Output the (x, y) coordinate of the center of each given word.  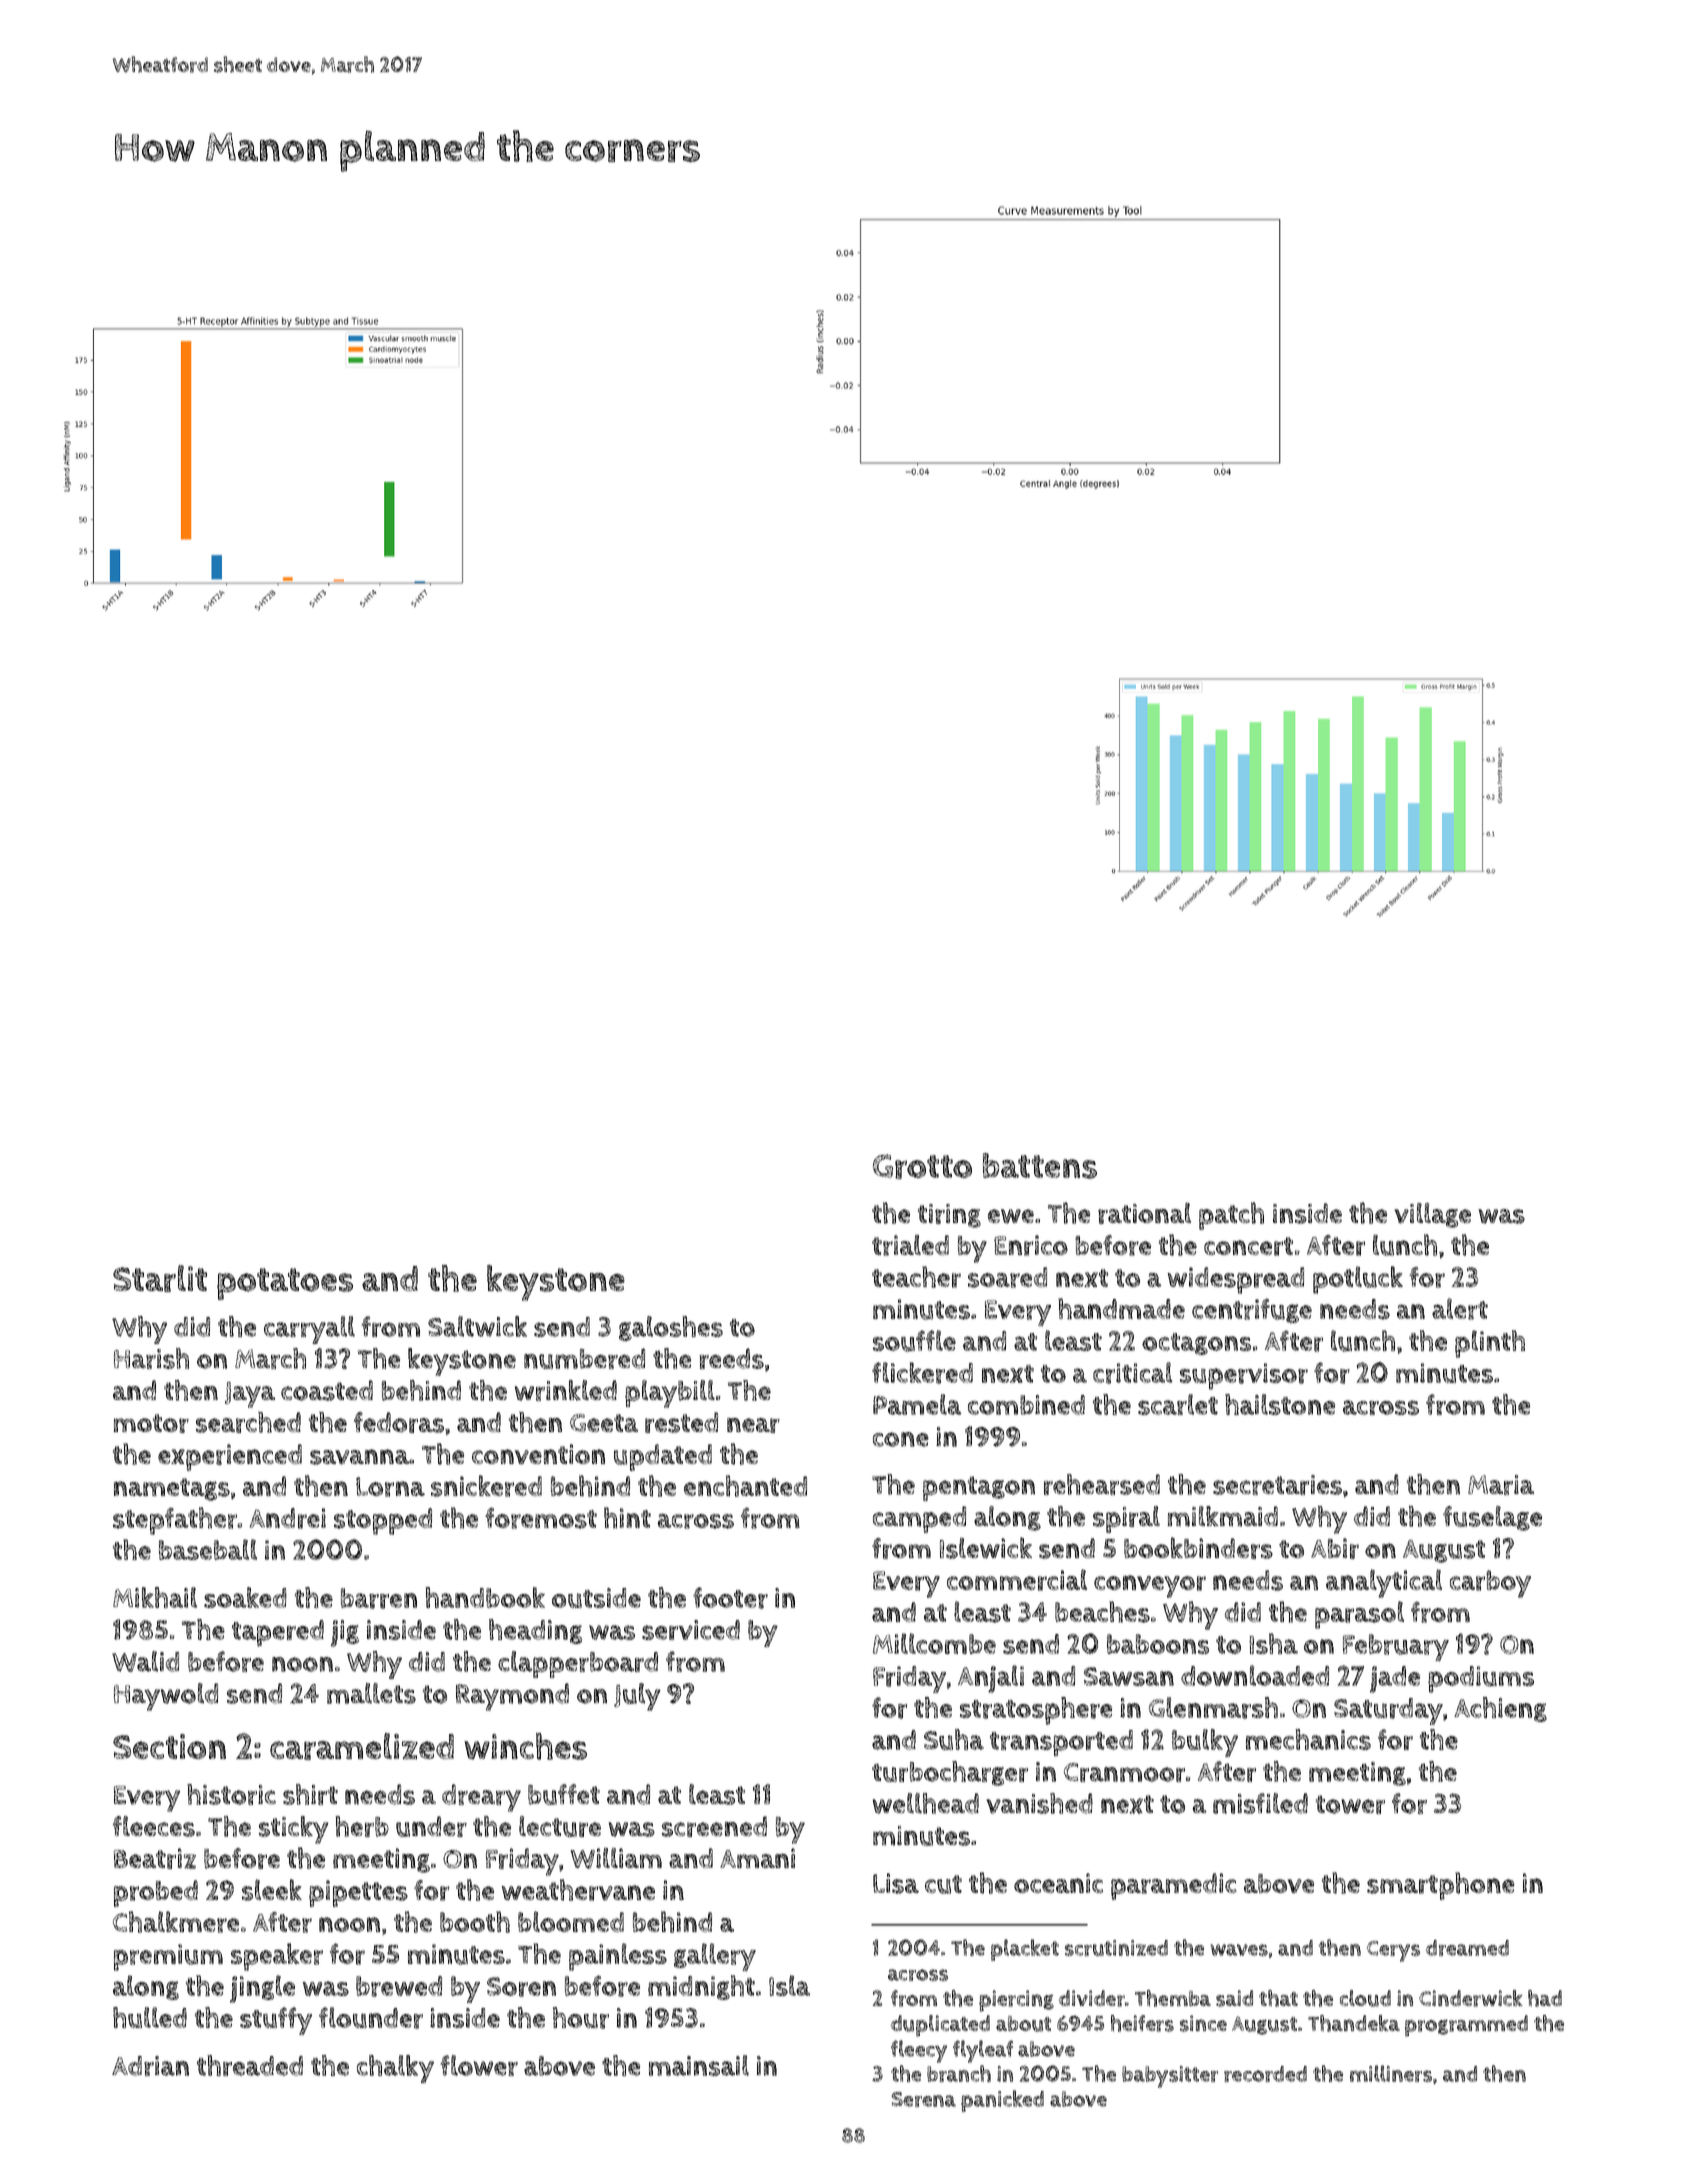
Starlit (160, 1278)
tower (1350, 1804)
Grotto (922, 1166)
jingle (262, 1989)
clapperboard (578, 1664)
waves (1239, 1950)
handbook (485, 1597)
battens (1040, 1166)
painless (618, 1957)
